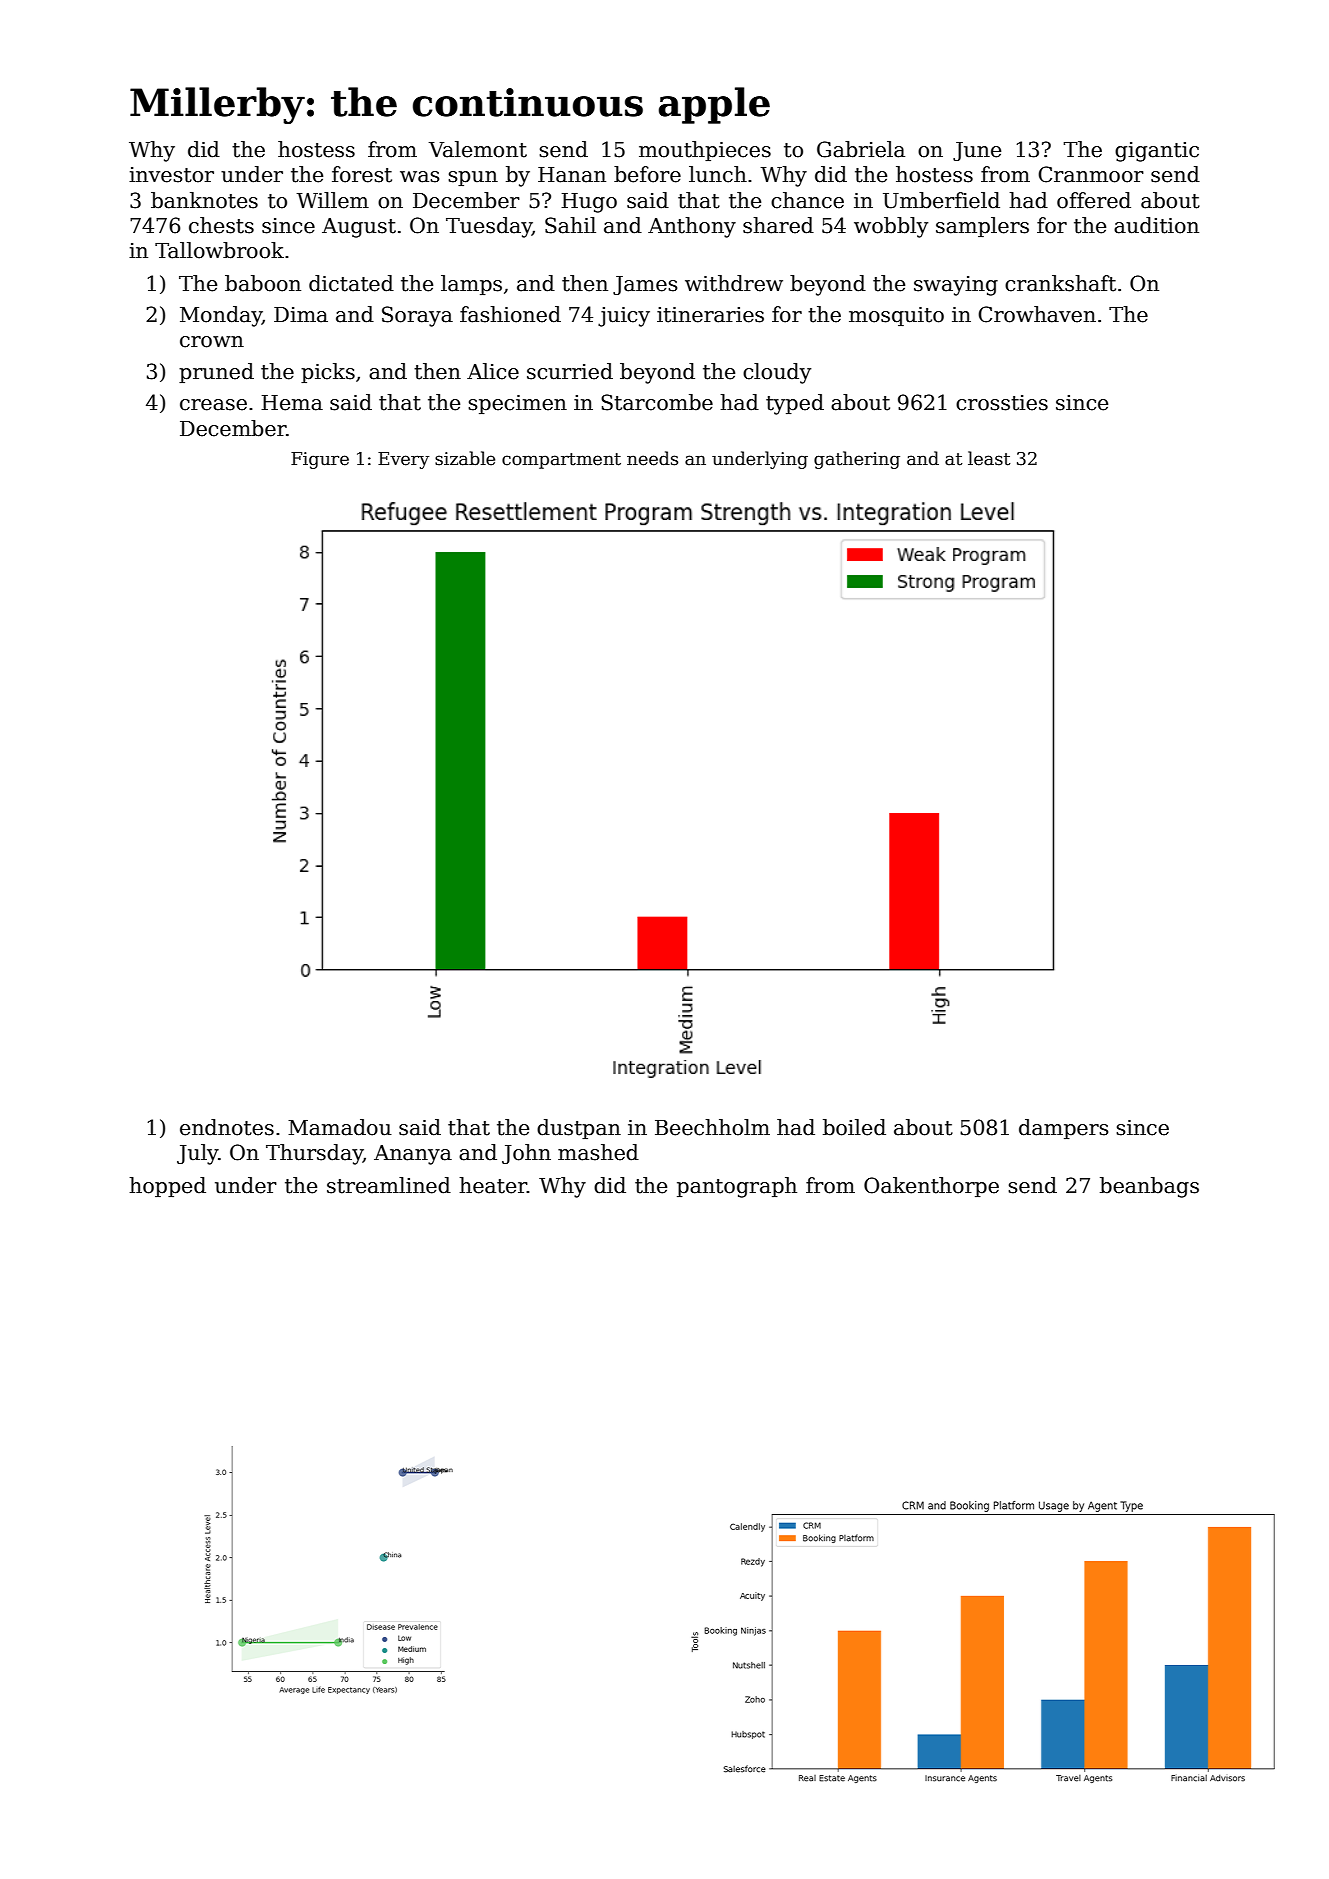 The width and height of the screenshot is (1329, 1879). Describe the element at coordinates (778, 225) in the screenshot. I see `shared` at that location.
